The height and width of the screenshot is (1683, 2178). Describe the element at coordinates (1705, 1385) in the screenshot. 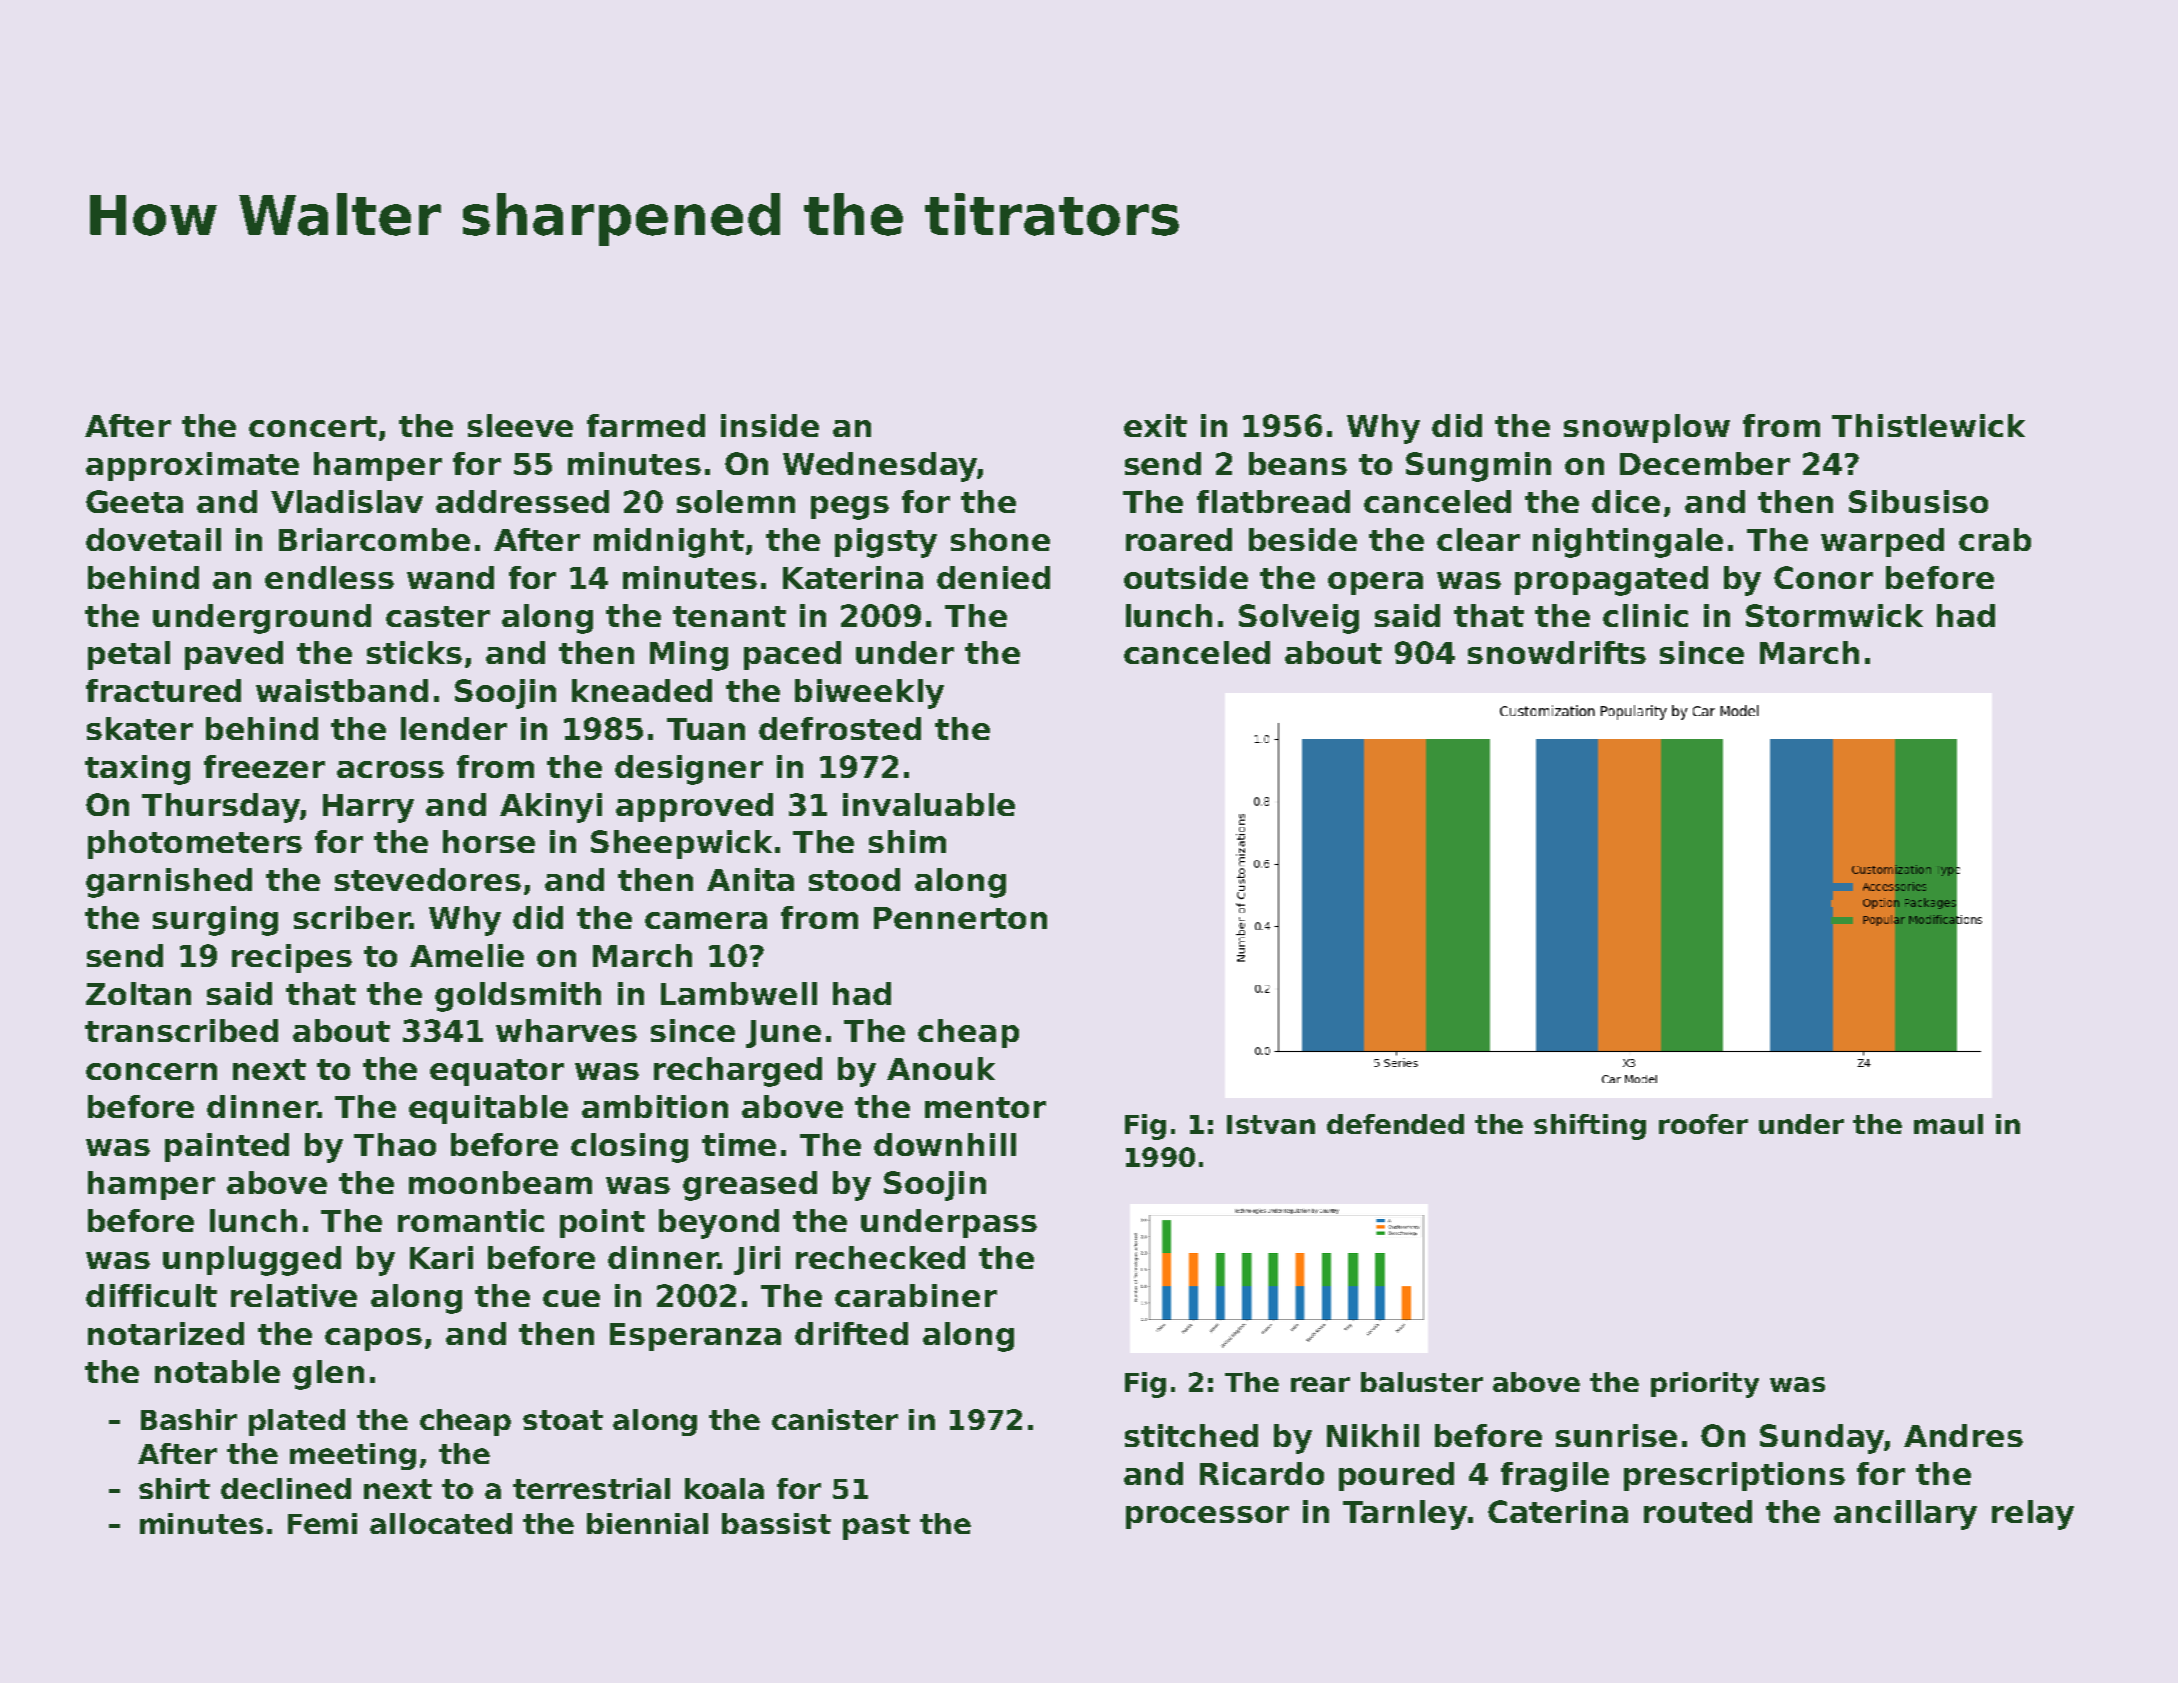

I see `priority` at that location.
